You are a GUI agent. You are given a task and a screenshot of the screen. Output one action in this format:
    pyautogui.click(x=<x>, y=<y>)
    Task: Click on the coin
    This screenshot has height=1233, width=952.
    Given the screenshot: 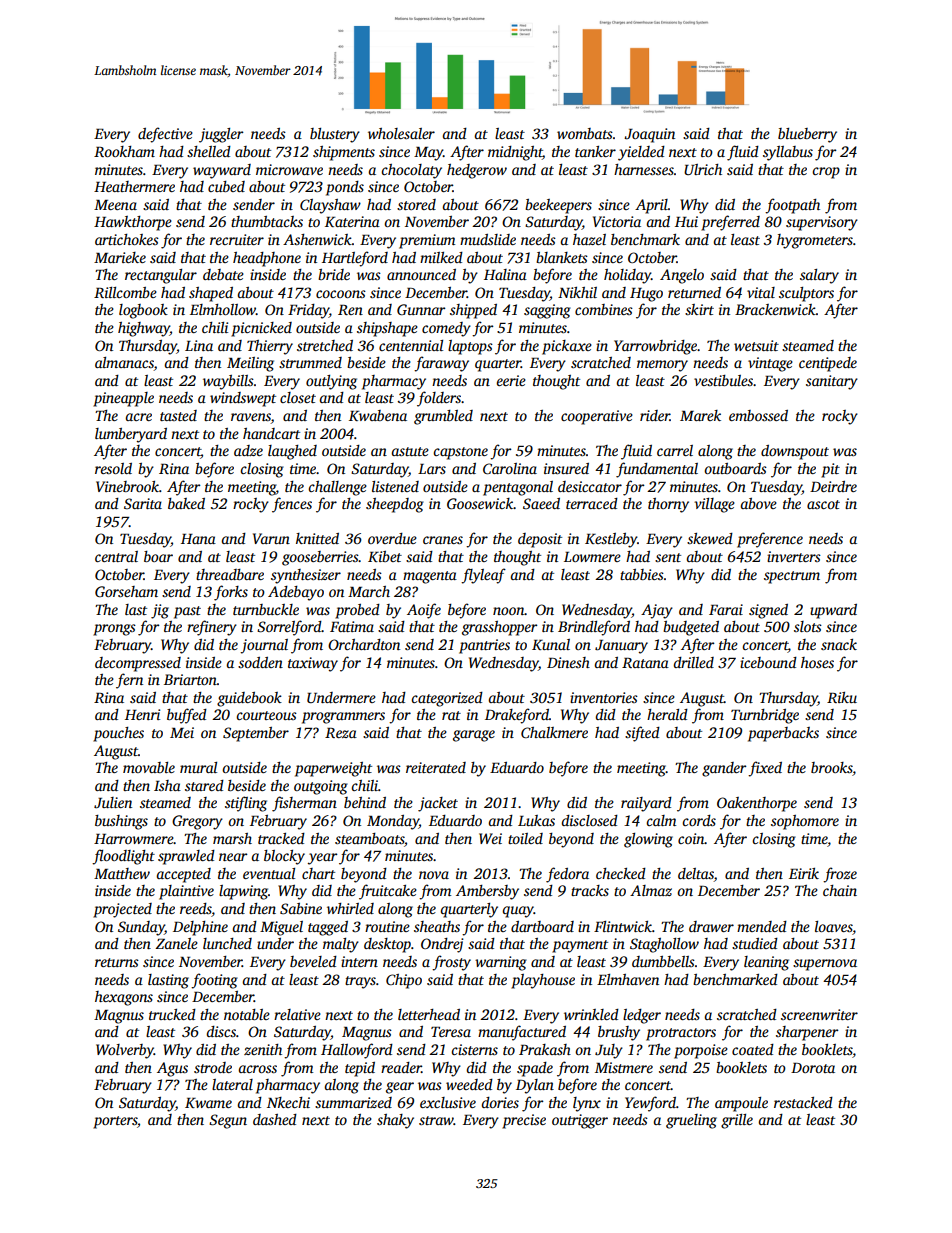 What is the action you would take?
    pyautogui.click(x=691, y=838)
